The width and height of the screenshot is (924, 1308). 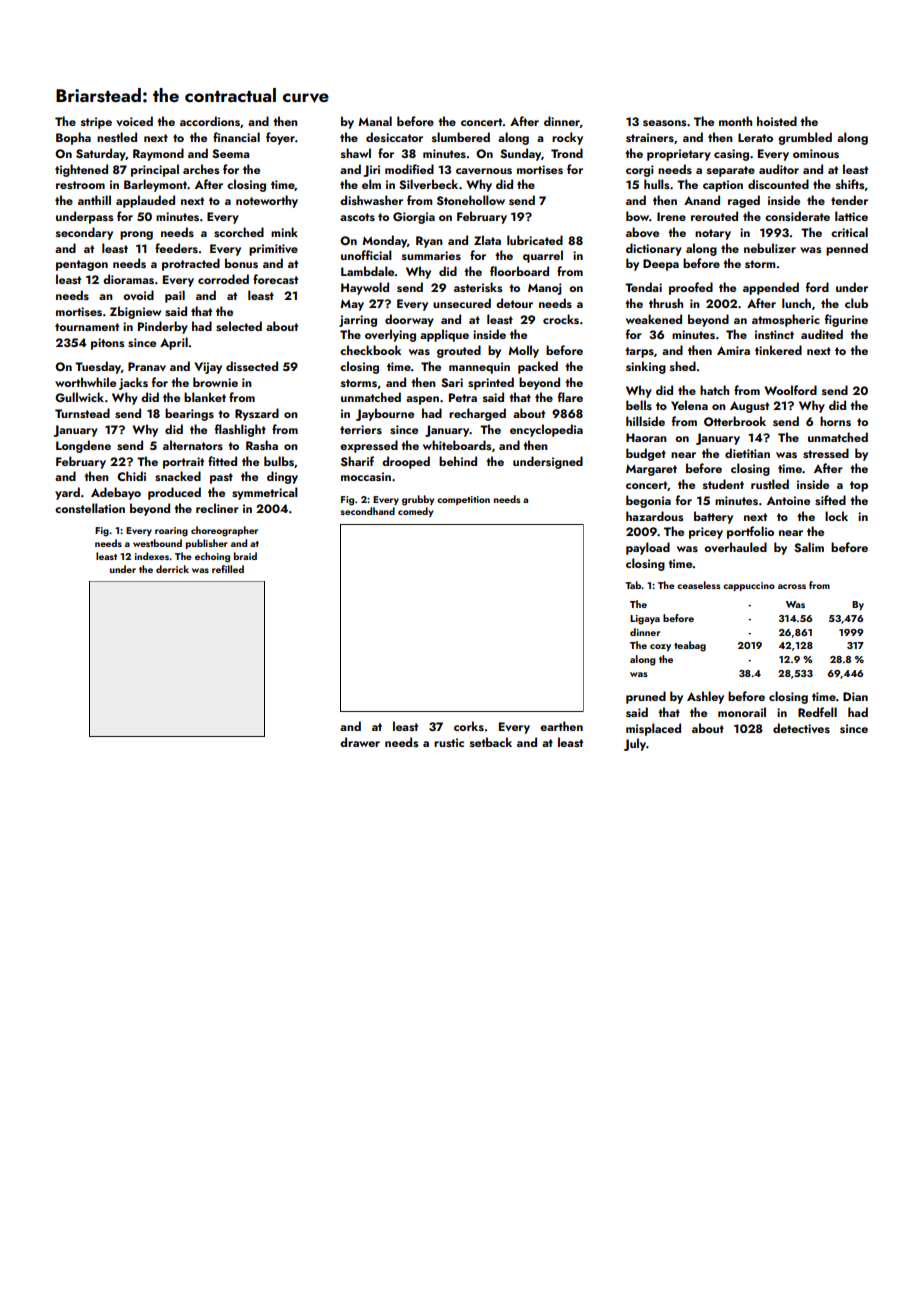 What do you see at coordinates (360, 742) in the screenshot?
I see `drawer` at bounding box center [360, 742].
